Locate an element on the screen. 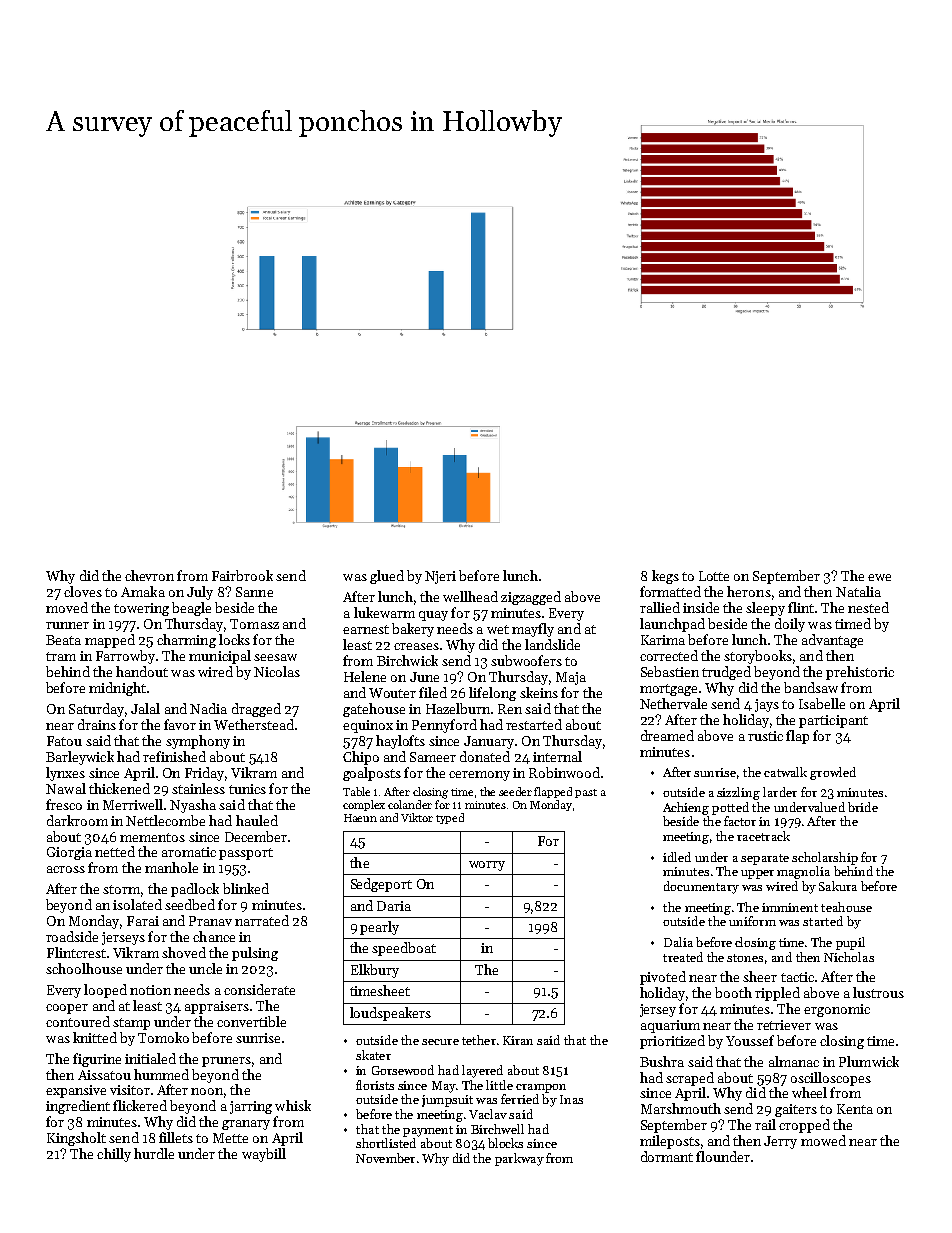  Wouter is located at coordinates (392, 693).
